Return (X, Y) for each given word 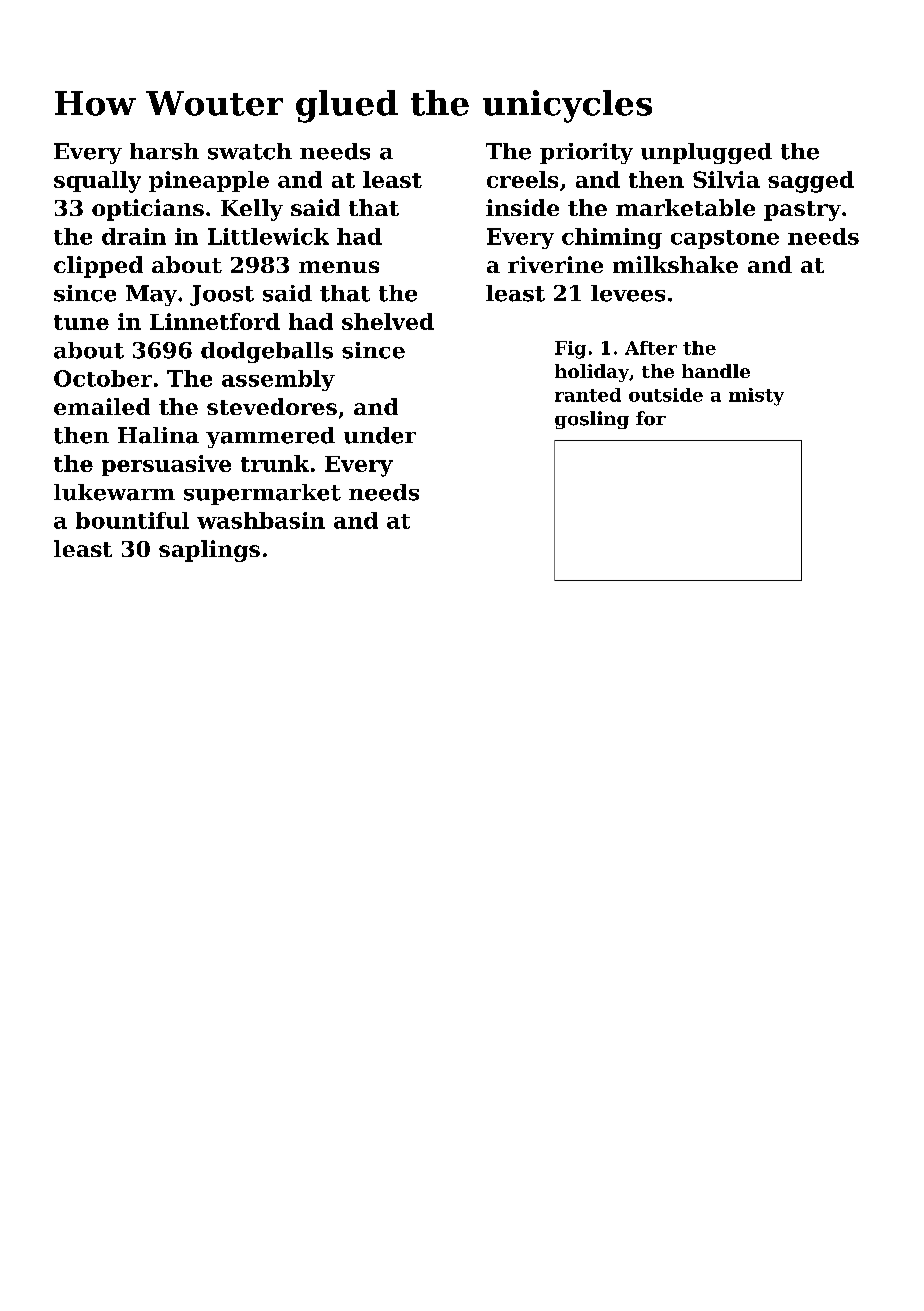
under (380, 435)
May (151, 295)
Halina (158, 435)
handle (716, 371)
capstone (725, 239)
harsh (164, 151)
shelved (388, 321)
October (103, 378)
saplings (209, 551)
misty (756, 397)
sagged (811, 182)
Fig (570, 350)
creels (522, 179)
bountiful (132, 520)
